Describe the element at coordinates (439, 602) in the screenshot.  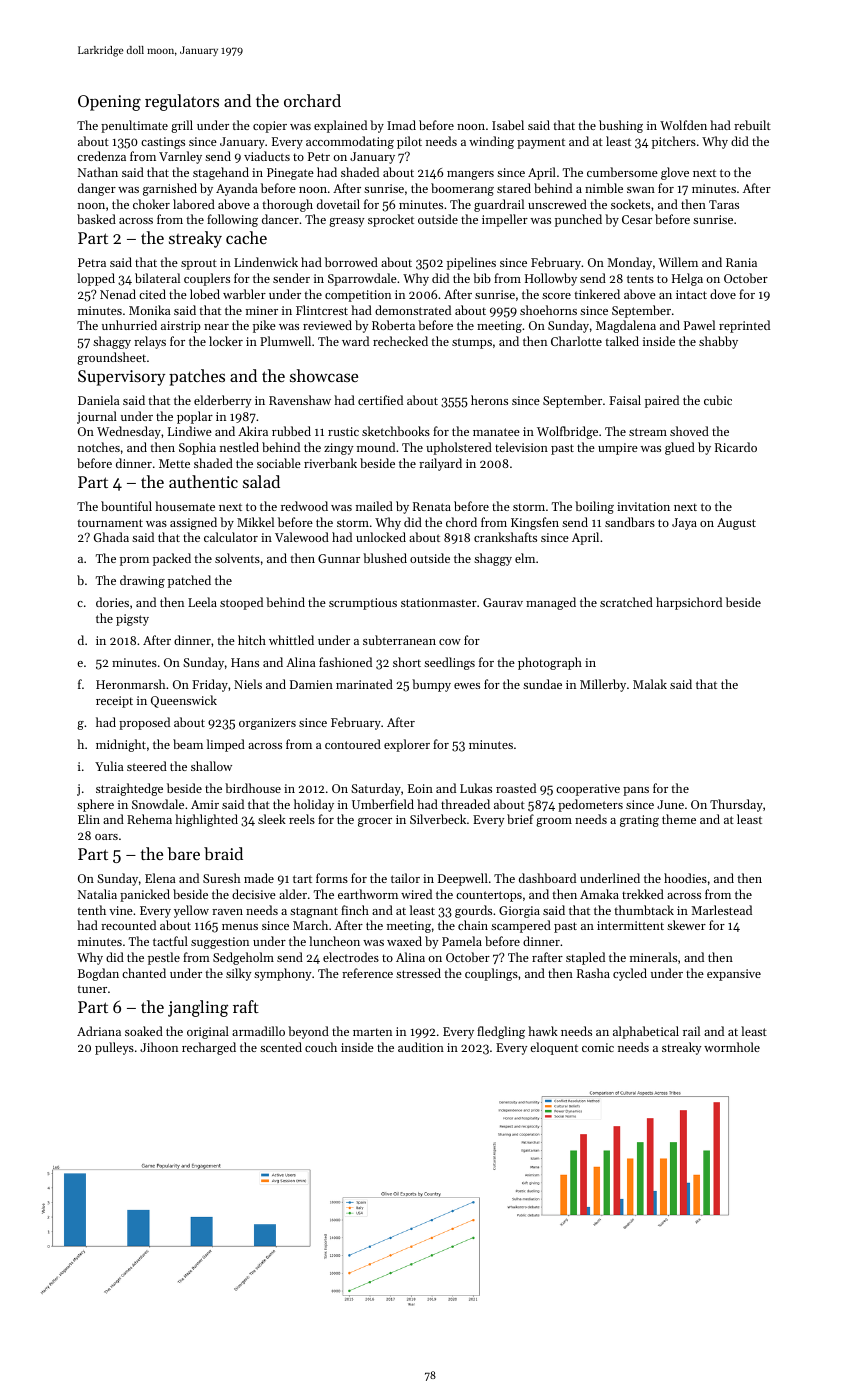
I see `stationmaster` at that location.
